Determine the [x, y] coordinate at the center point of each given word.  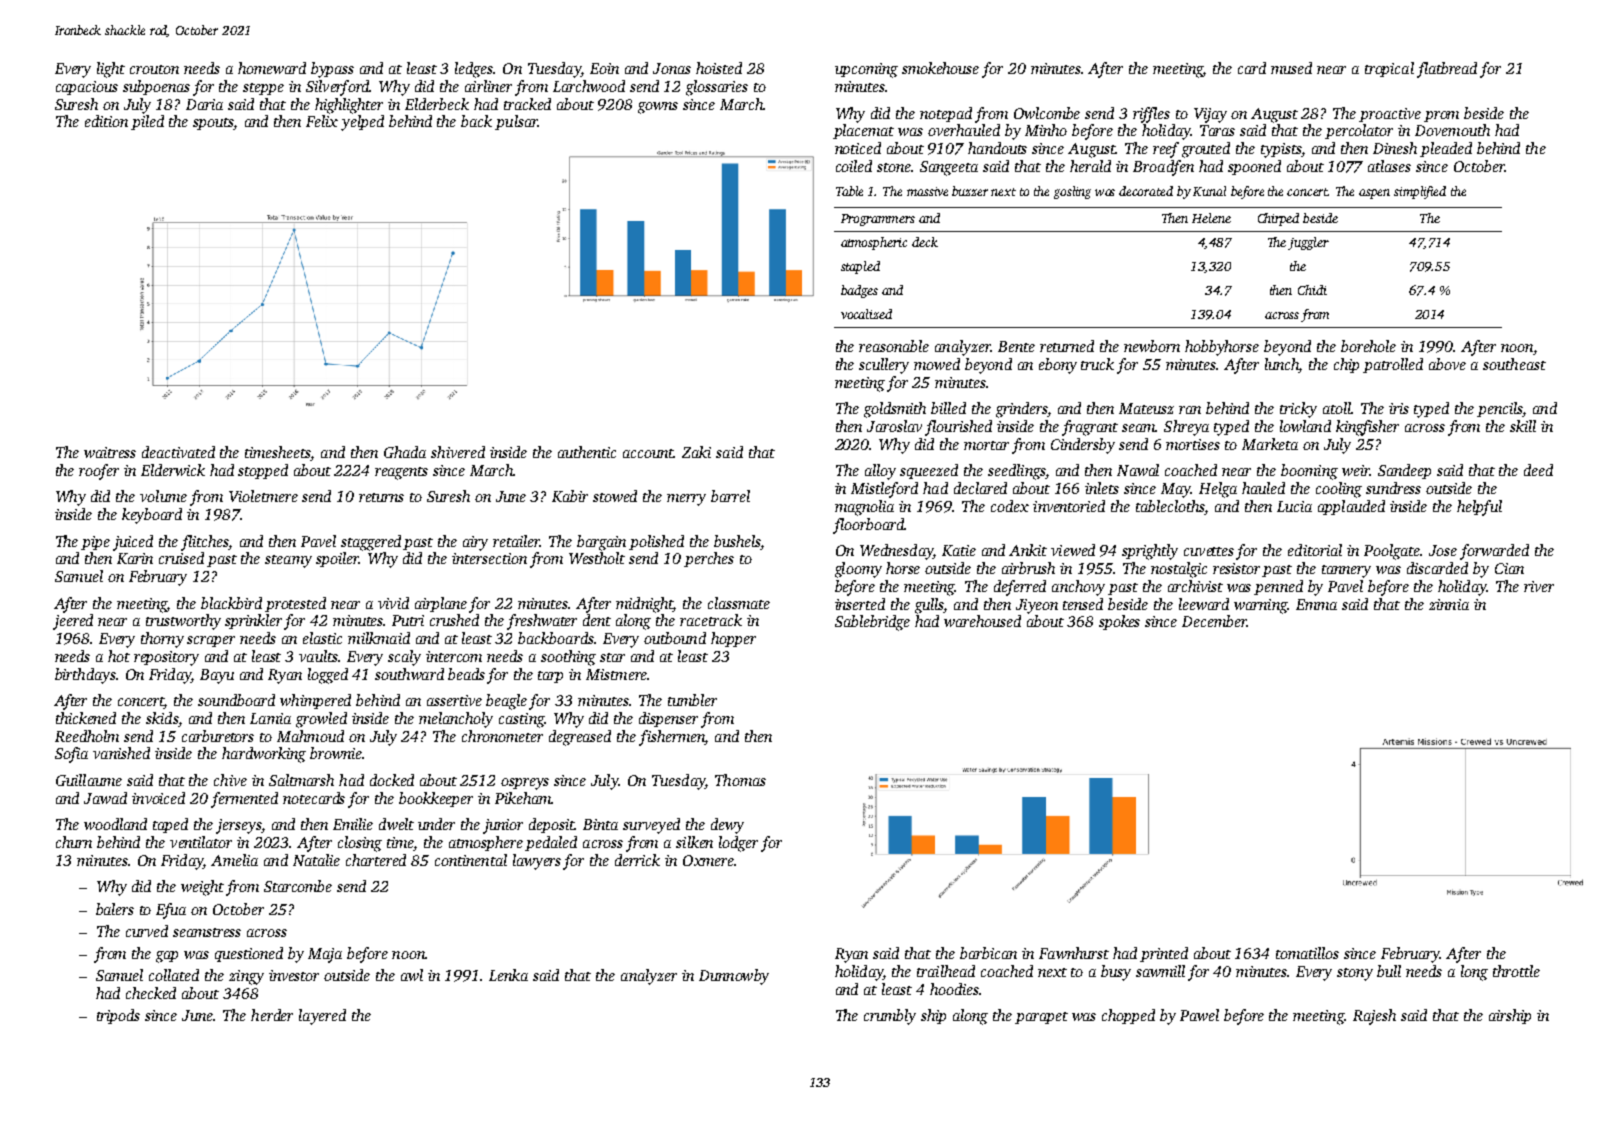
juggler [1308, 243]
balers [115, 909]
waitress [110, 452]
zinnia [1449, 604]
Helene [1211, 218]
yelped [362, 123]
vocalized [866, 314]
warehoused [982, 621]
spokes [1119, 622]
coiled [854, 166]
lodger [738, 844]
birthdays [85, 676]
